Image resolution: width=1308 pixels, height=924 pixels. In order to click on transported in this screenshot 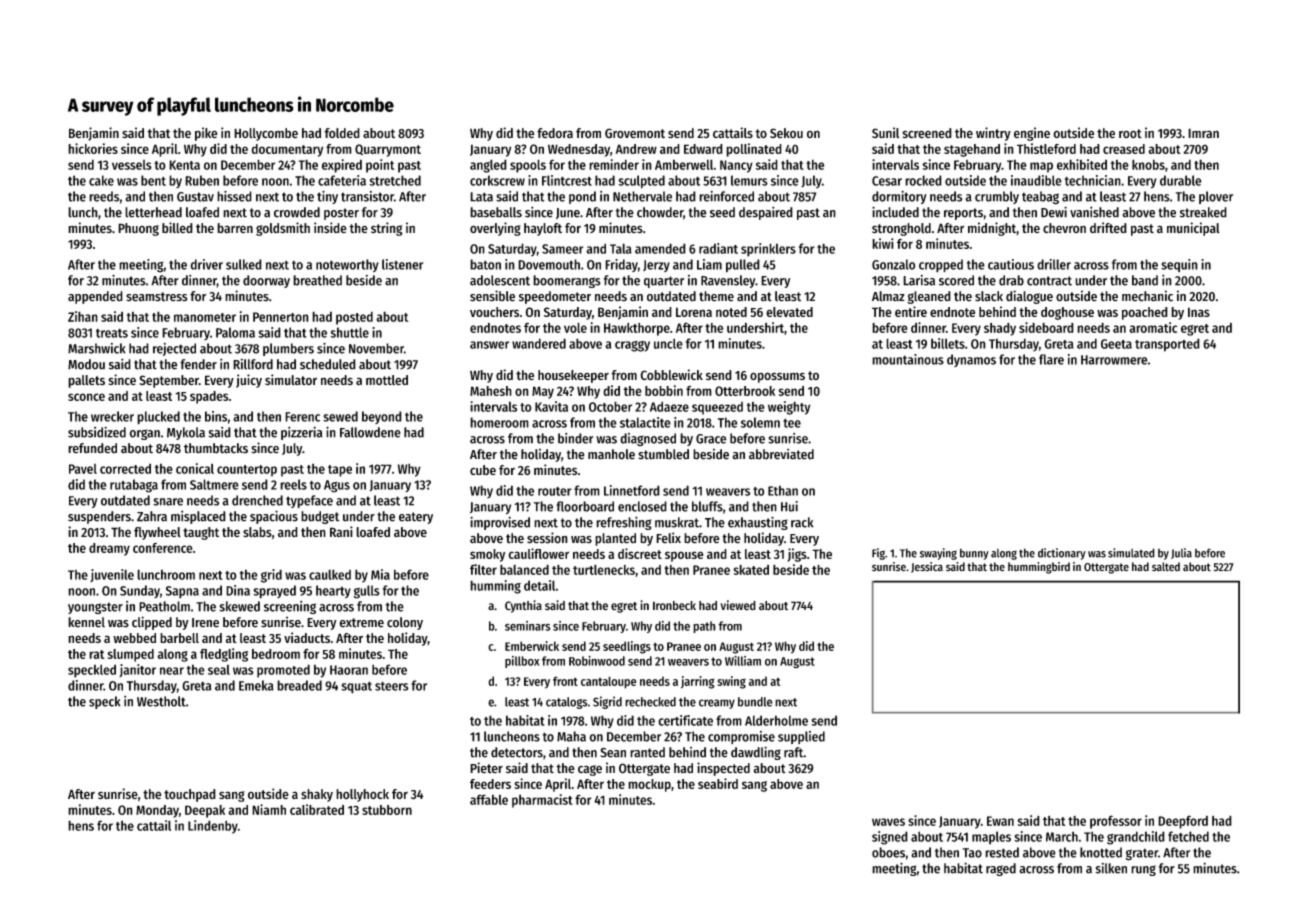, I will do `click(1167, 345)`.
